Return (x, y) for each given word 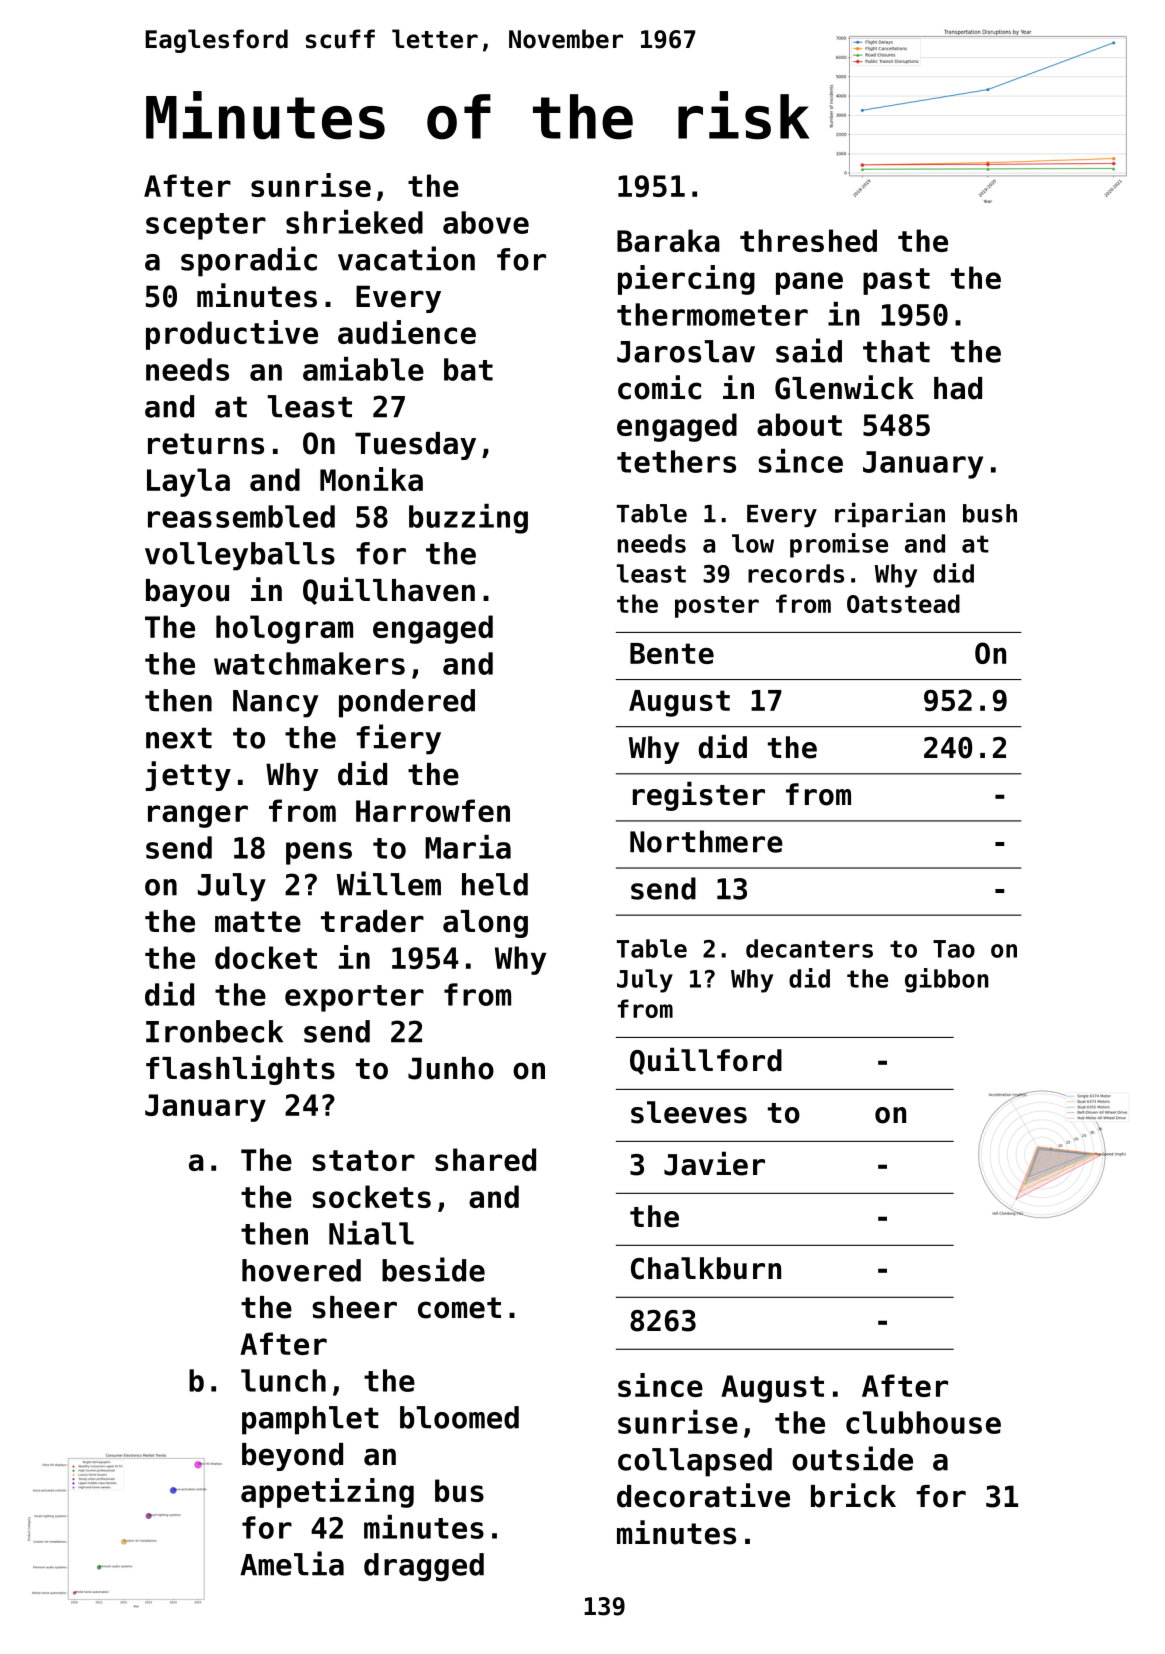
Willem (389, 883)
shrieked (354, 222)
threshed (808, 240)
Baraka (668, 240)
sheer (354, 1307)
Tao (954, 949)
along (485, 924)
